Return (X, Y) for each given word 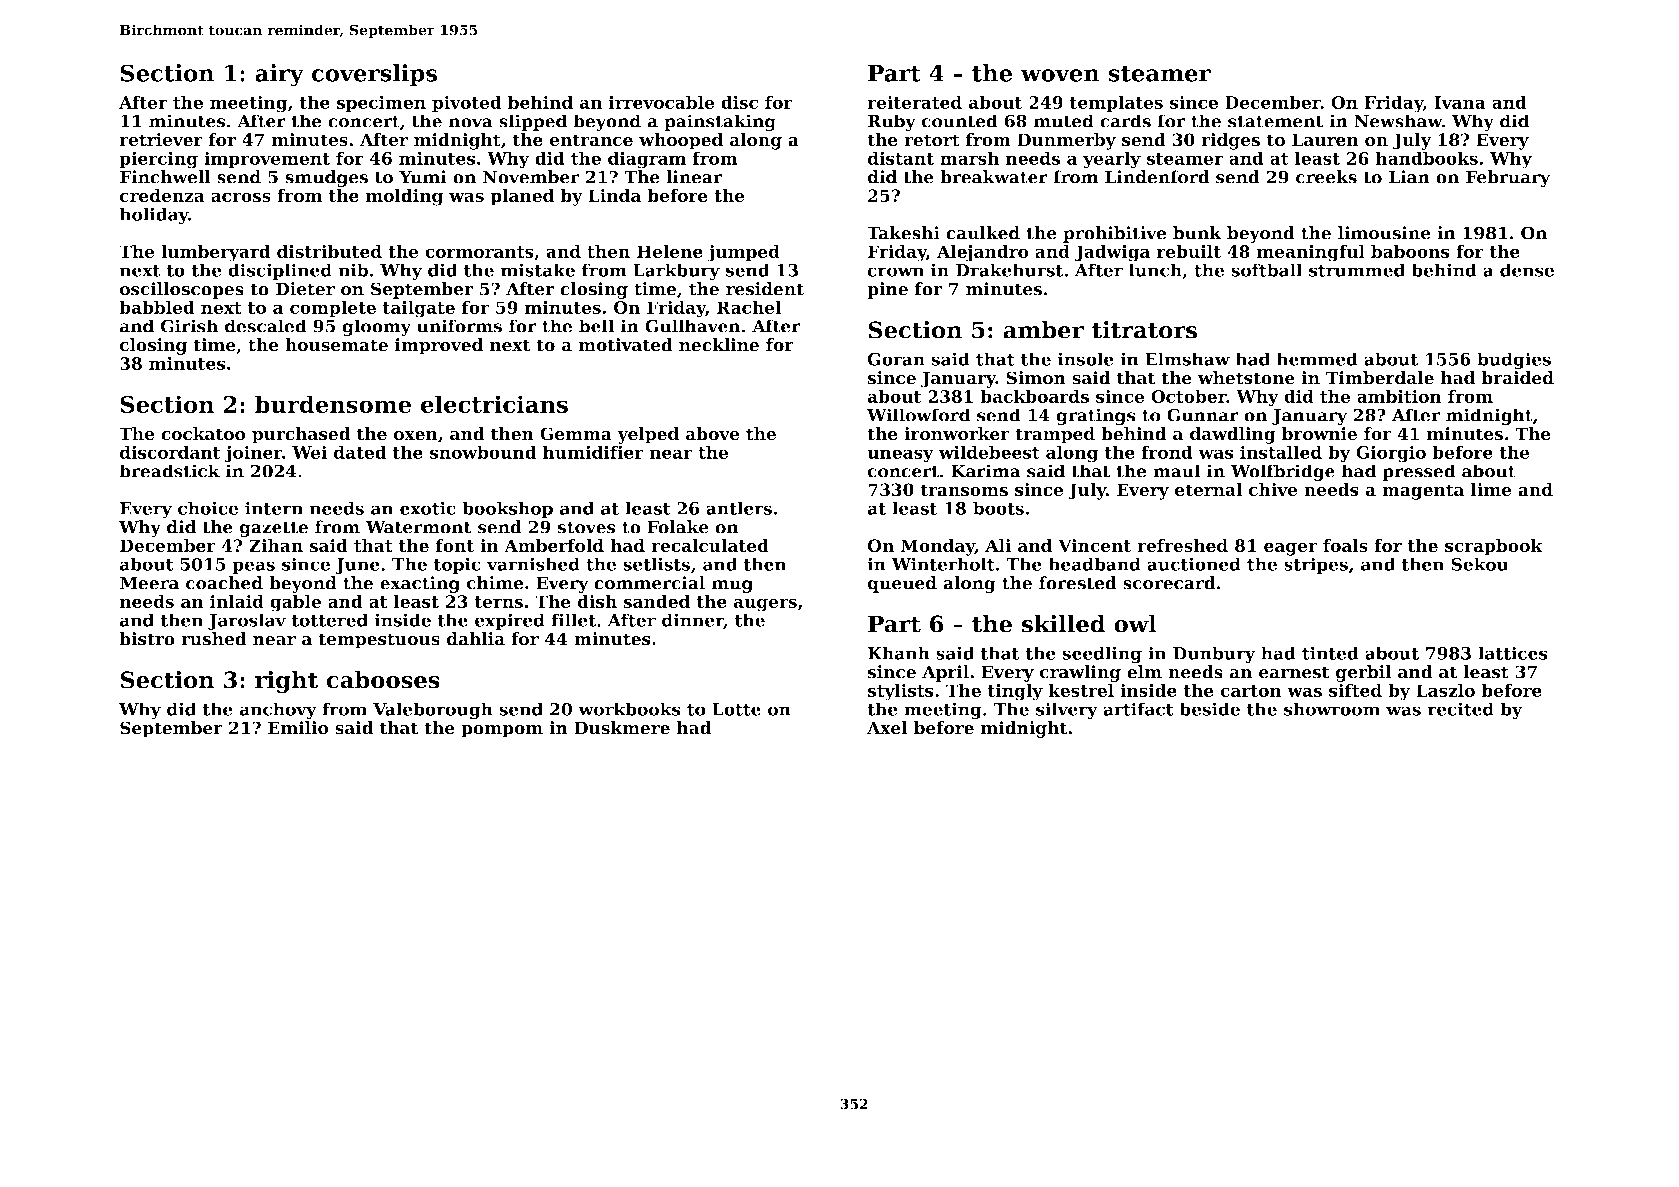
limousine (1384, 233)
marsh (969, 158)
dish (597, 601)
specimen (381, 104)
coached (224, 583)
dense (1527, 270)
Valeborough (433, 711)
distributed (329, 251)
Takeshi (903, 233)
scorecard (1169, 583)
